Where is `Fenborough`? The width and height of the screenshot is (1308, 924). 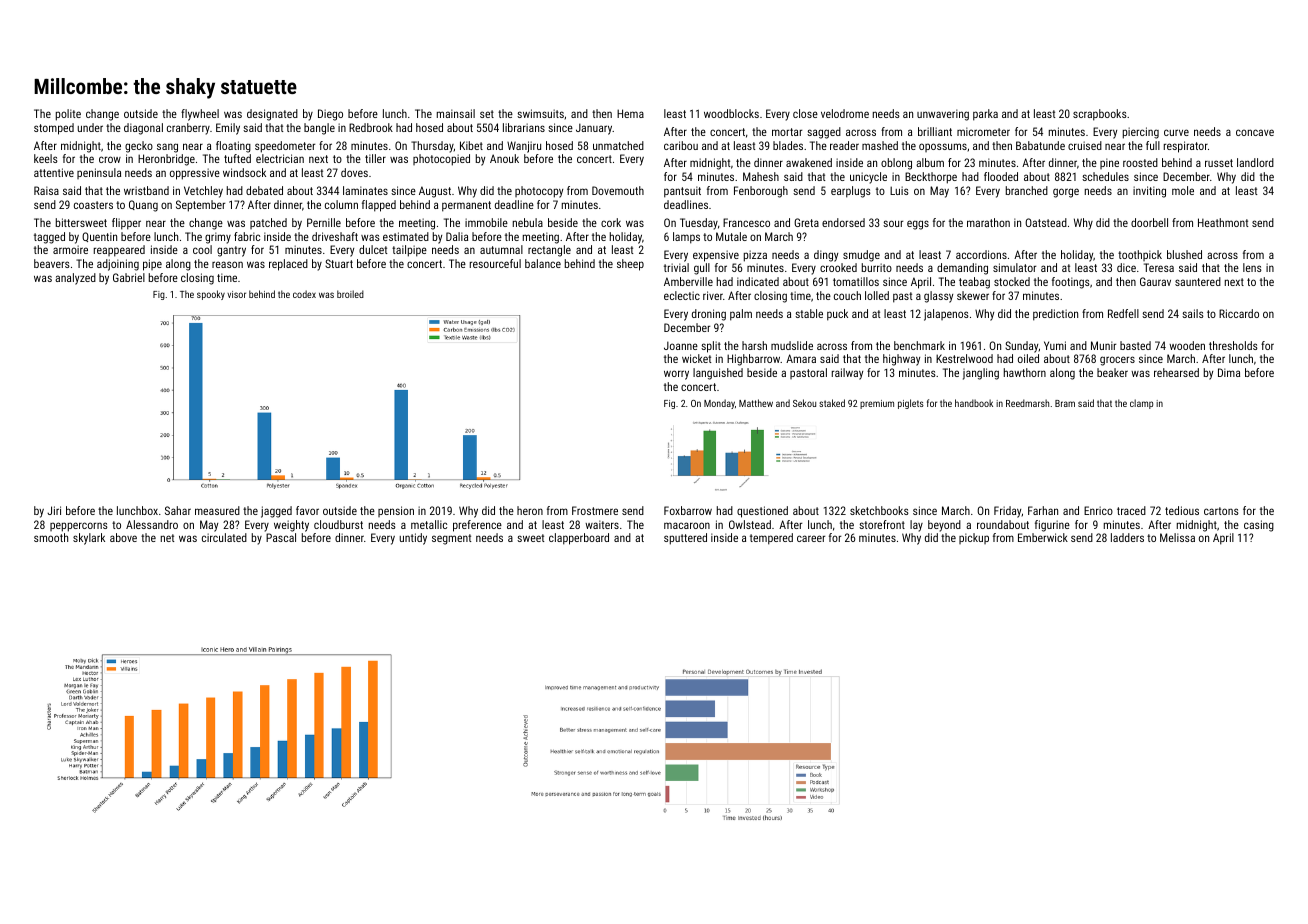
Fenborough is located at coordinates (761, 192).
